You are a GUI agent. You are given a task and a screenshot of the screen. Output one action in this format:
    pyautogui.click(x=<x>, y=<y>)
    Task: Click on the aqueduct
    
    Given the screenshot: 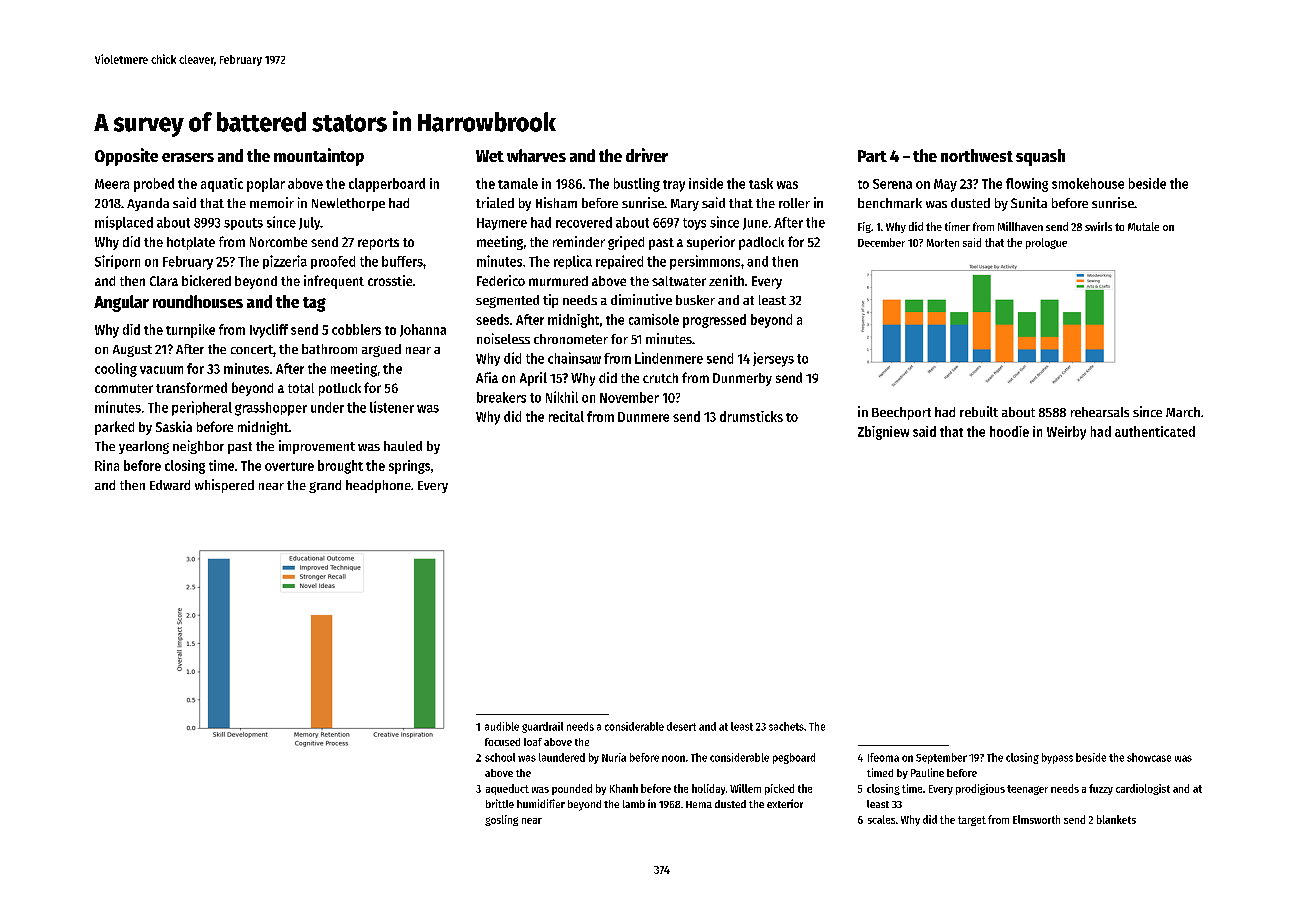 What is the action you would take?
    pyautogui.click(x=507, y=789)
